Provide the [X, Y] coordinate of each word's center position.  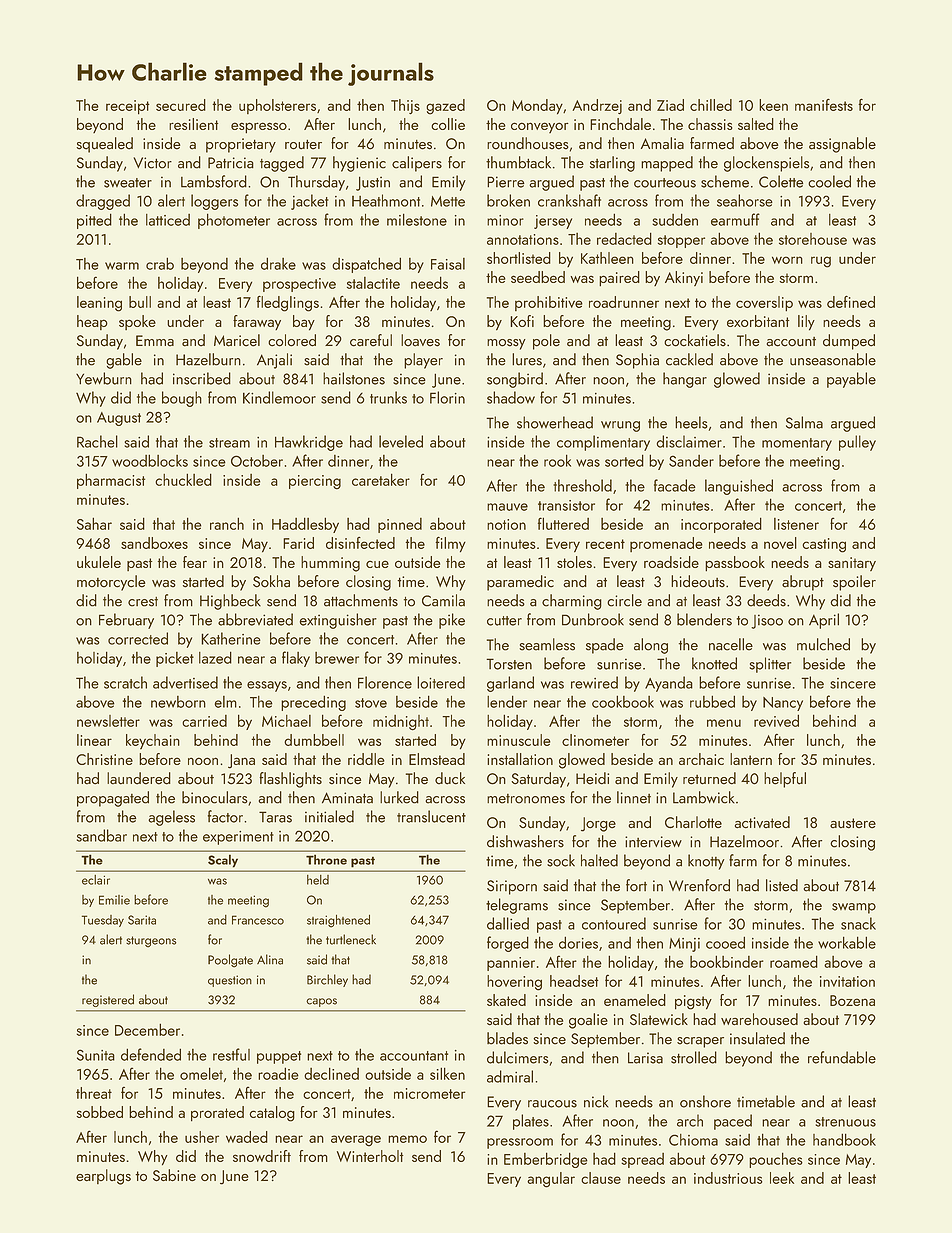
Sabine [174, 1175]
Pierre [506, 182]
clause [601, 1178]
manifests [824, 105]
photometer [234, 221]
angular [551, 1180]
